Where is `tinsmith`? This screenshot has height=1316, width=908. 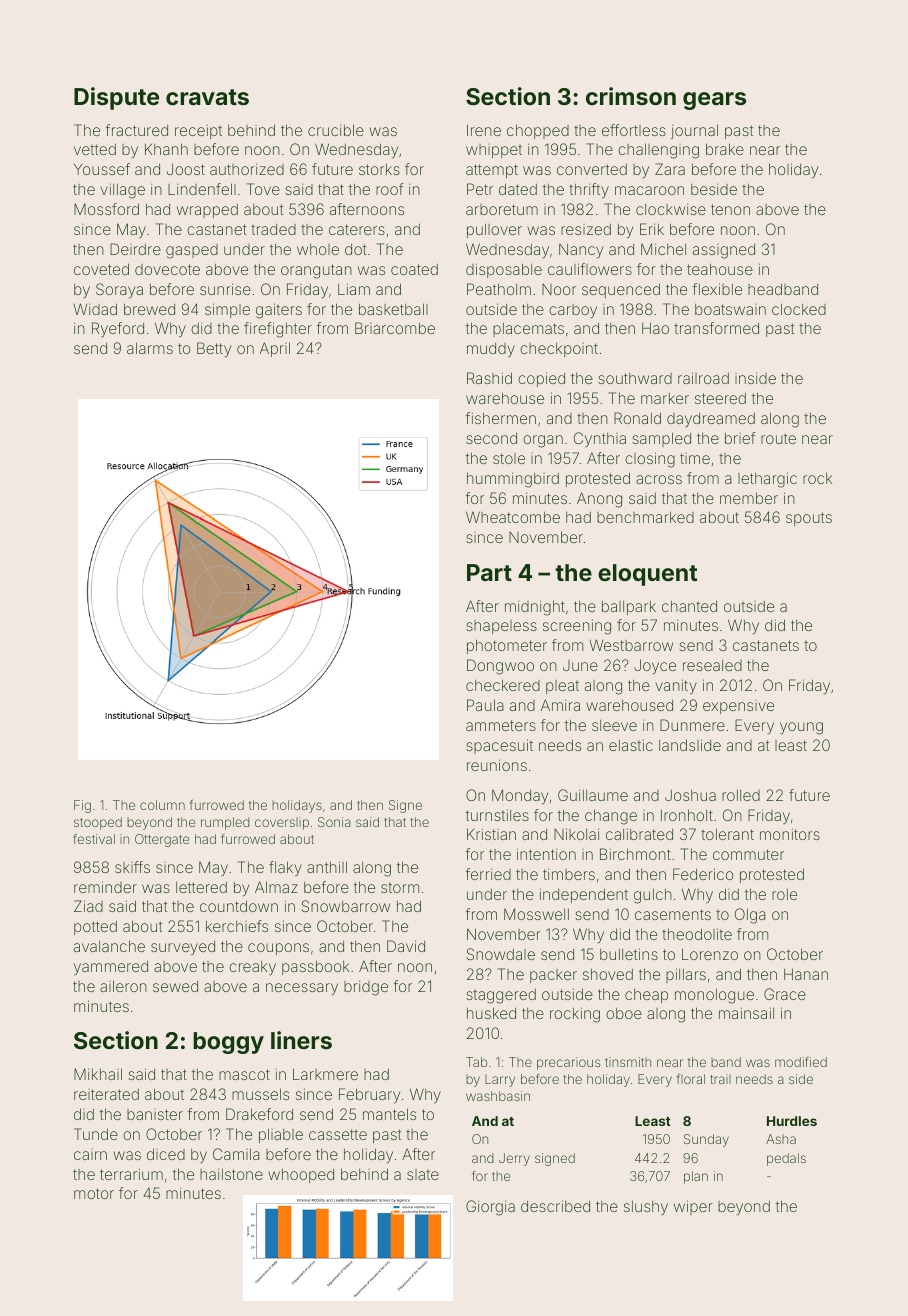
tinsmith is located at coordinates (628, 1062).
